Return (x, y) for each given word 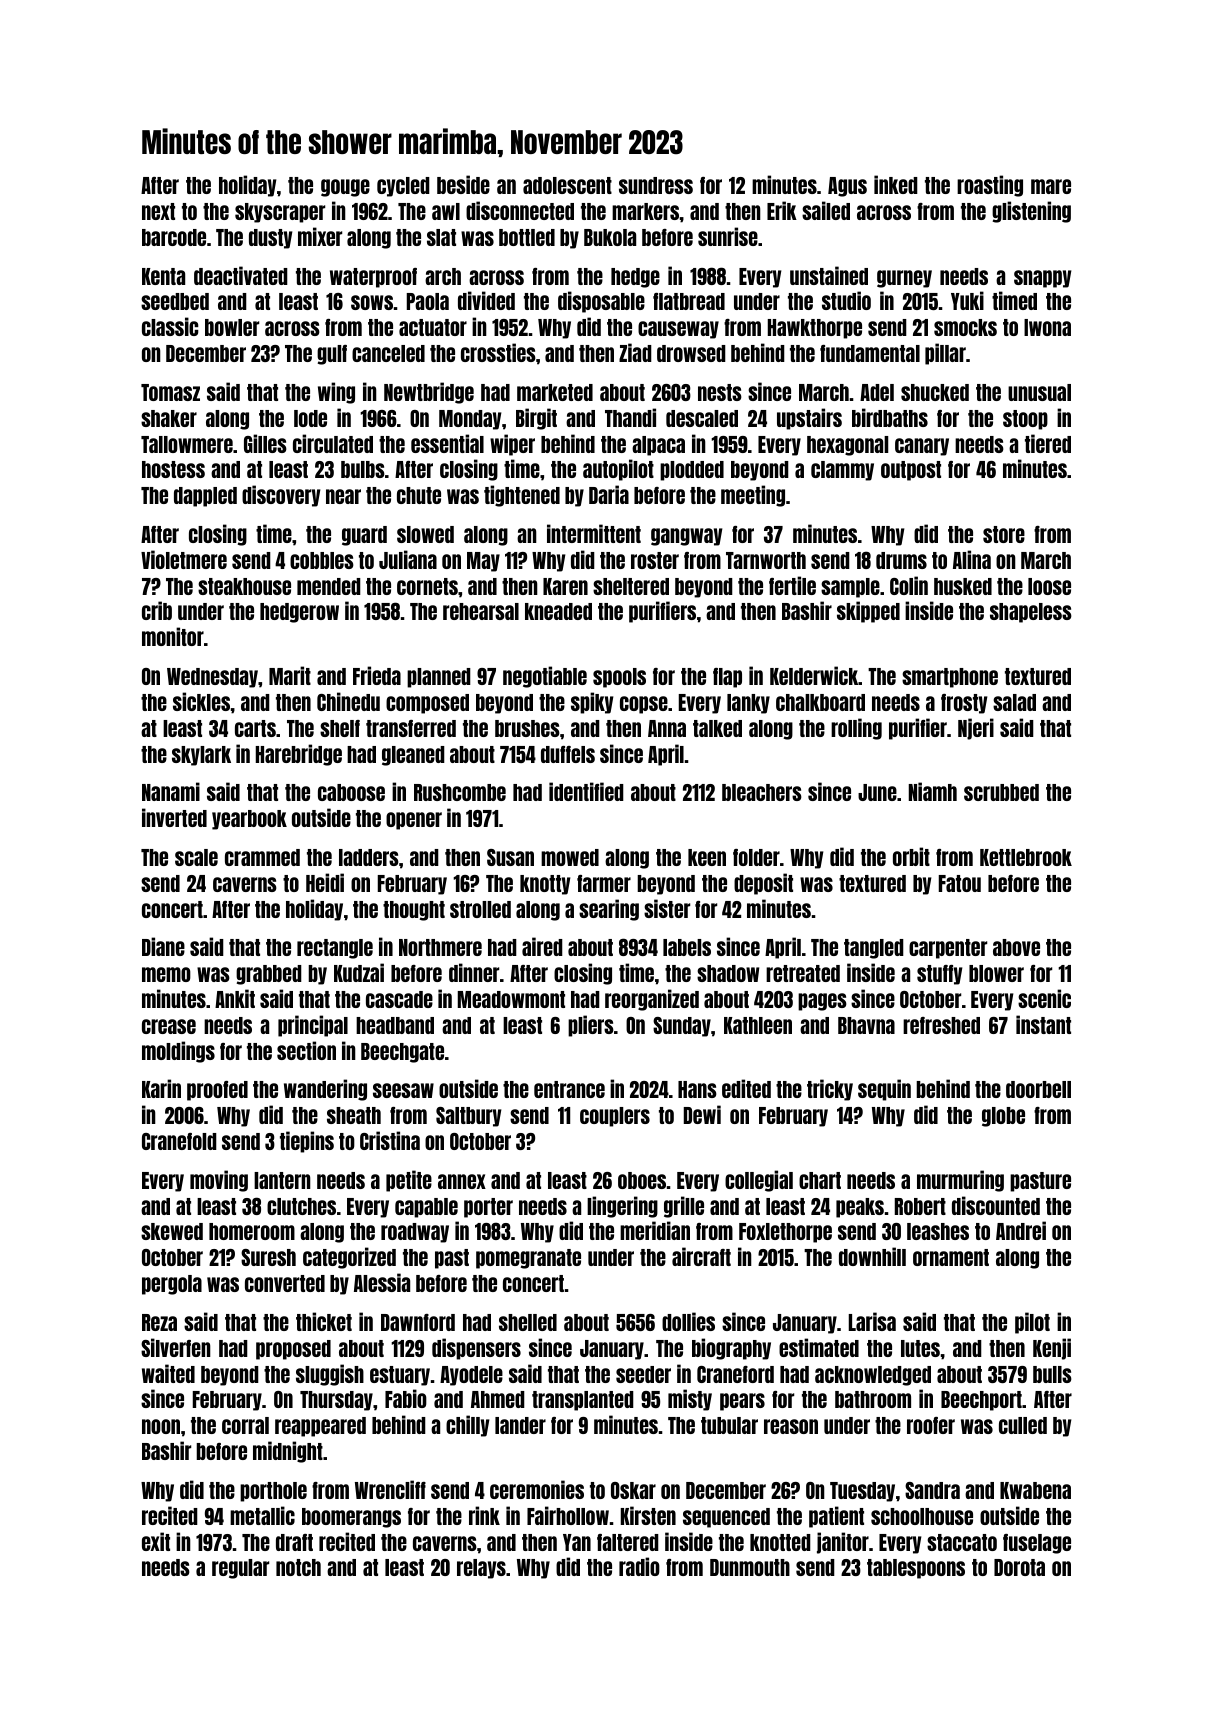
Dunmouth (750, 1567)
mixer (320, 236)
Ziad (635, 352)
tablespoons (916, 1569)
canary (922, 447)
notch (298, 1567)
